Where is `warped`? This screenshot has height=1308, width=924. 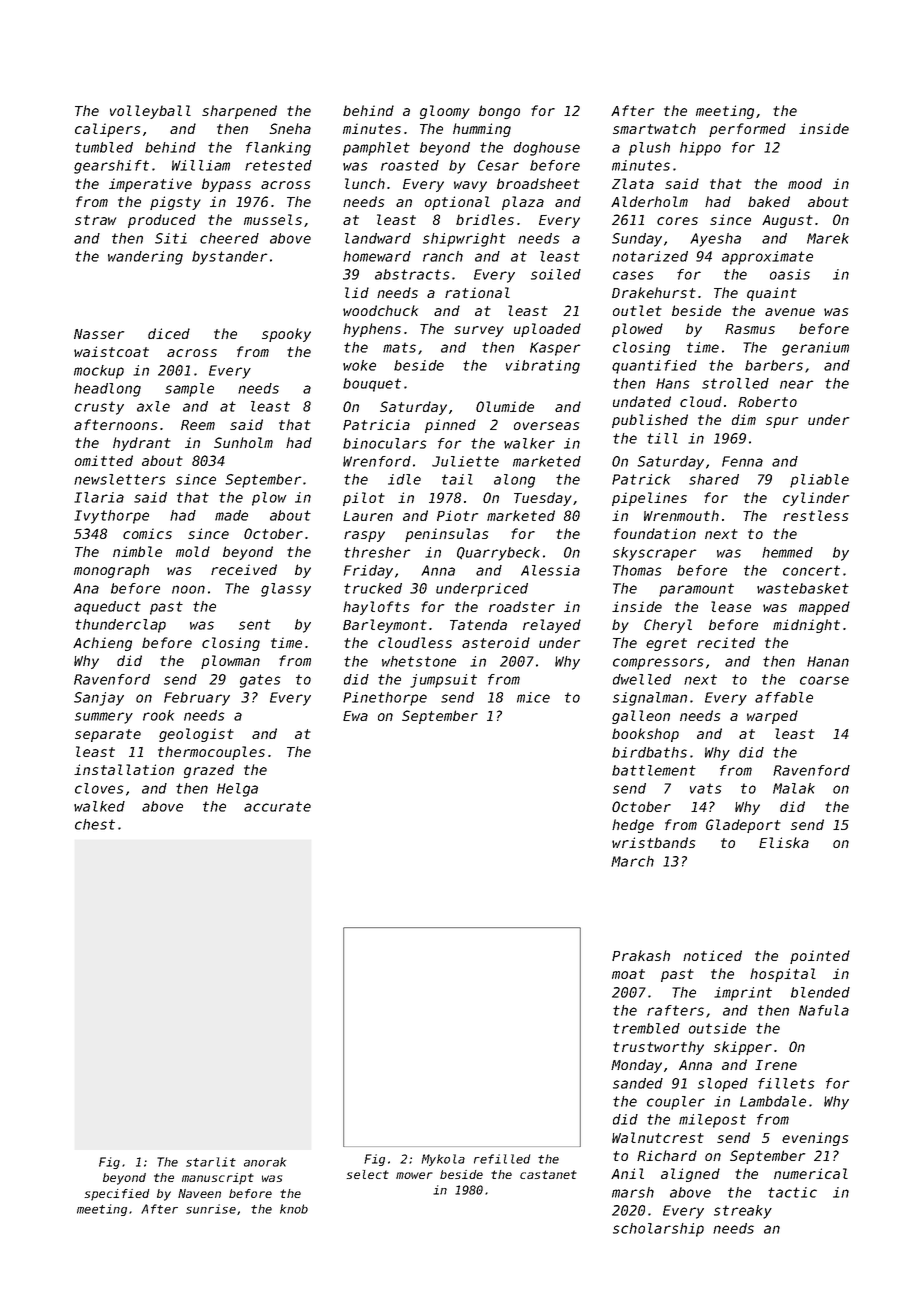
warped is located at coordinates (772, 717).
